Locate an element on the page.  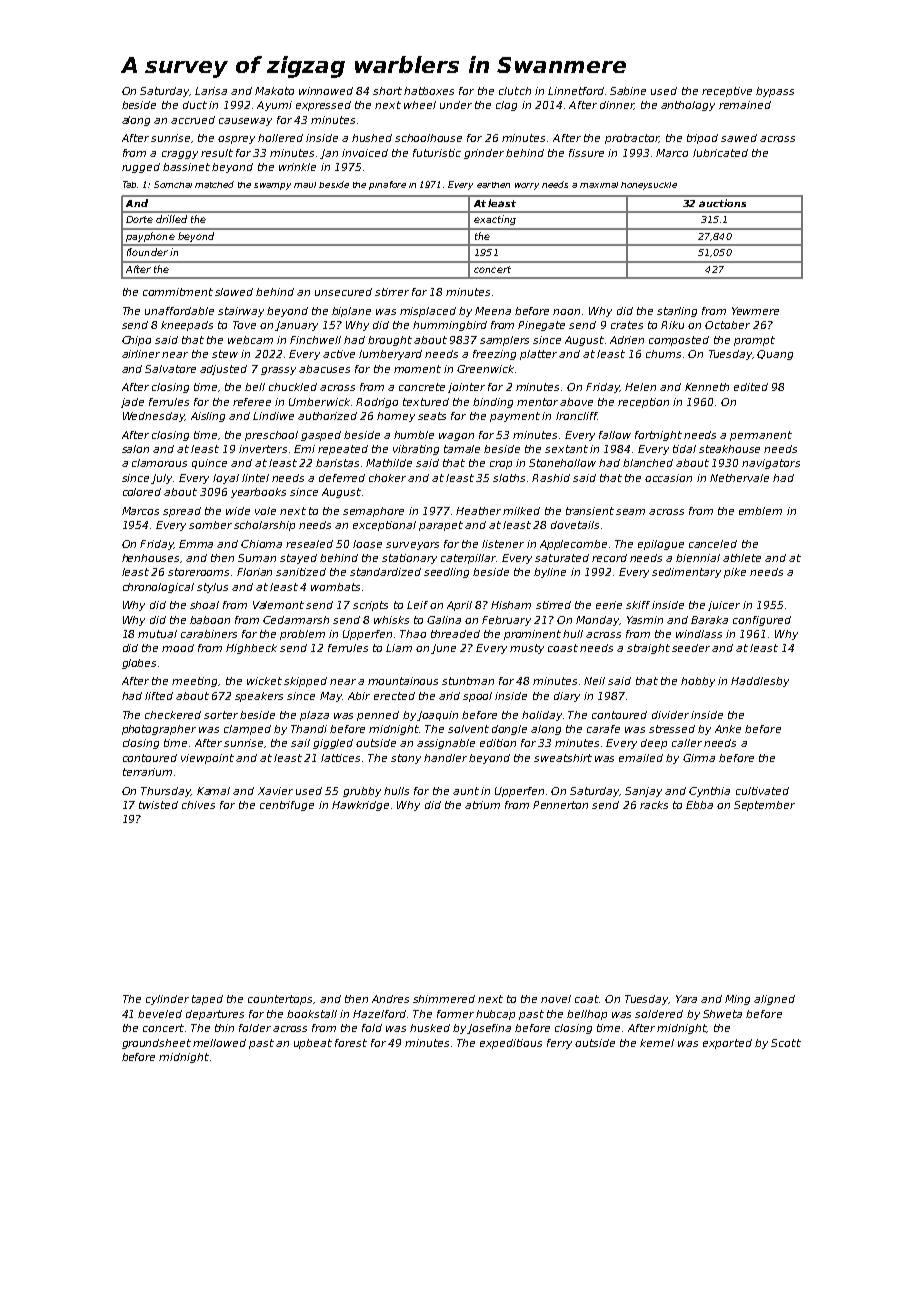
seam is located at coordinates (630, 512).
